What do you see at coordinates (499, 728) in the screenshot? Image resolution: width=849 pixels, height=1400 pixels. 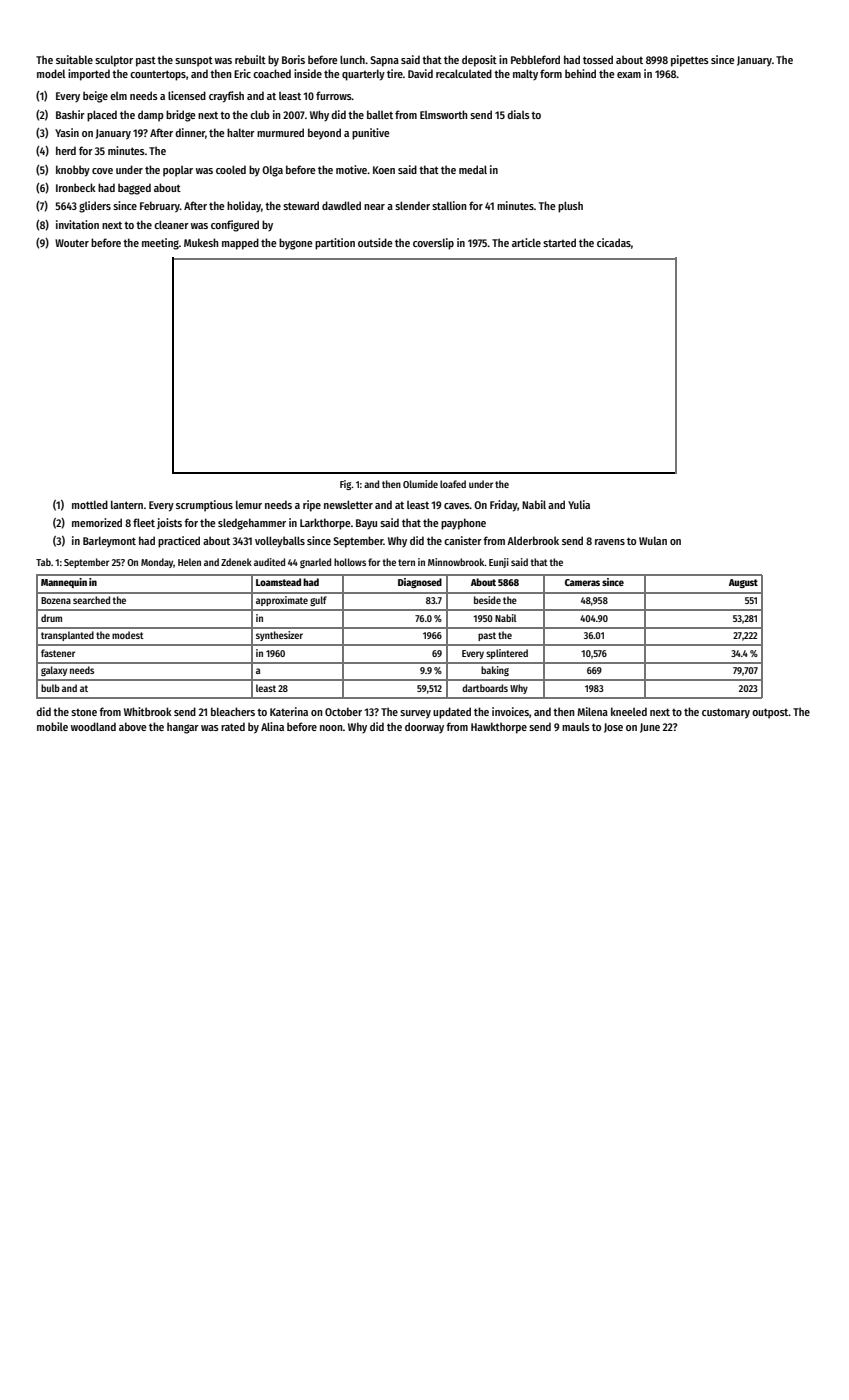 I see `Hawkthorpe` at bounding box center [499, 728].
